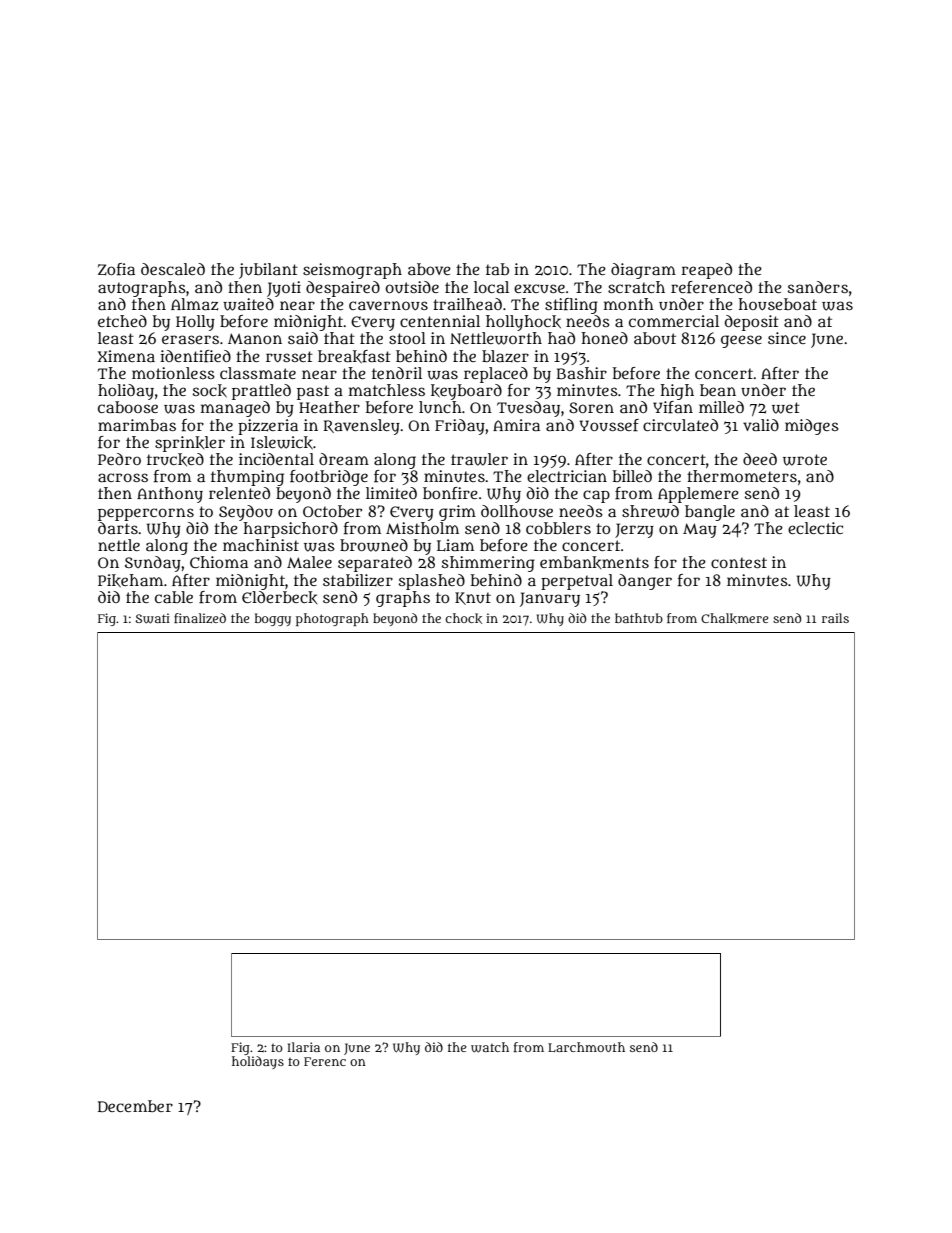  What do you see at coordinates (741, 341) in the document?
I see `geese` at bounding box center [741, 341].
